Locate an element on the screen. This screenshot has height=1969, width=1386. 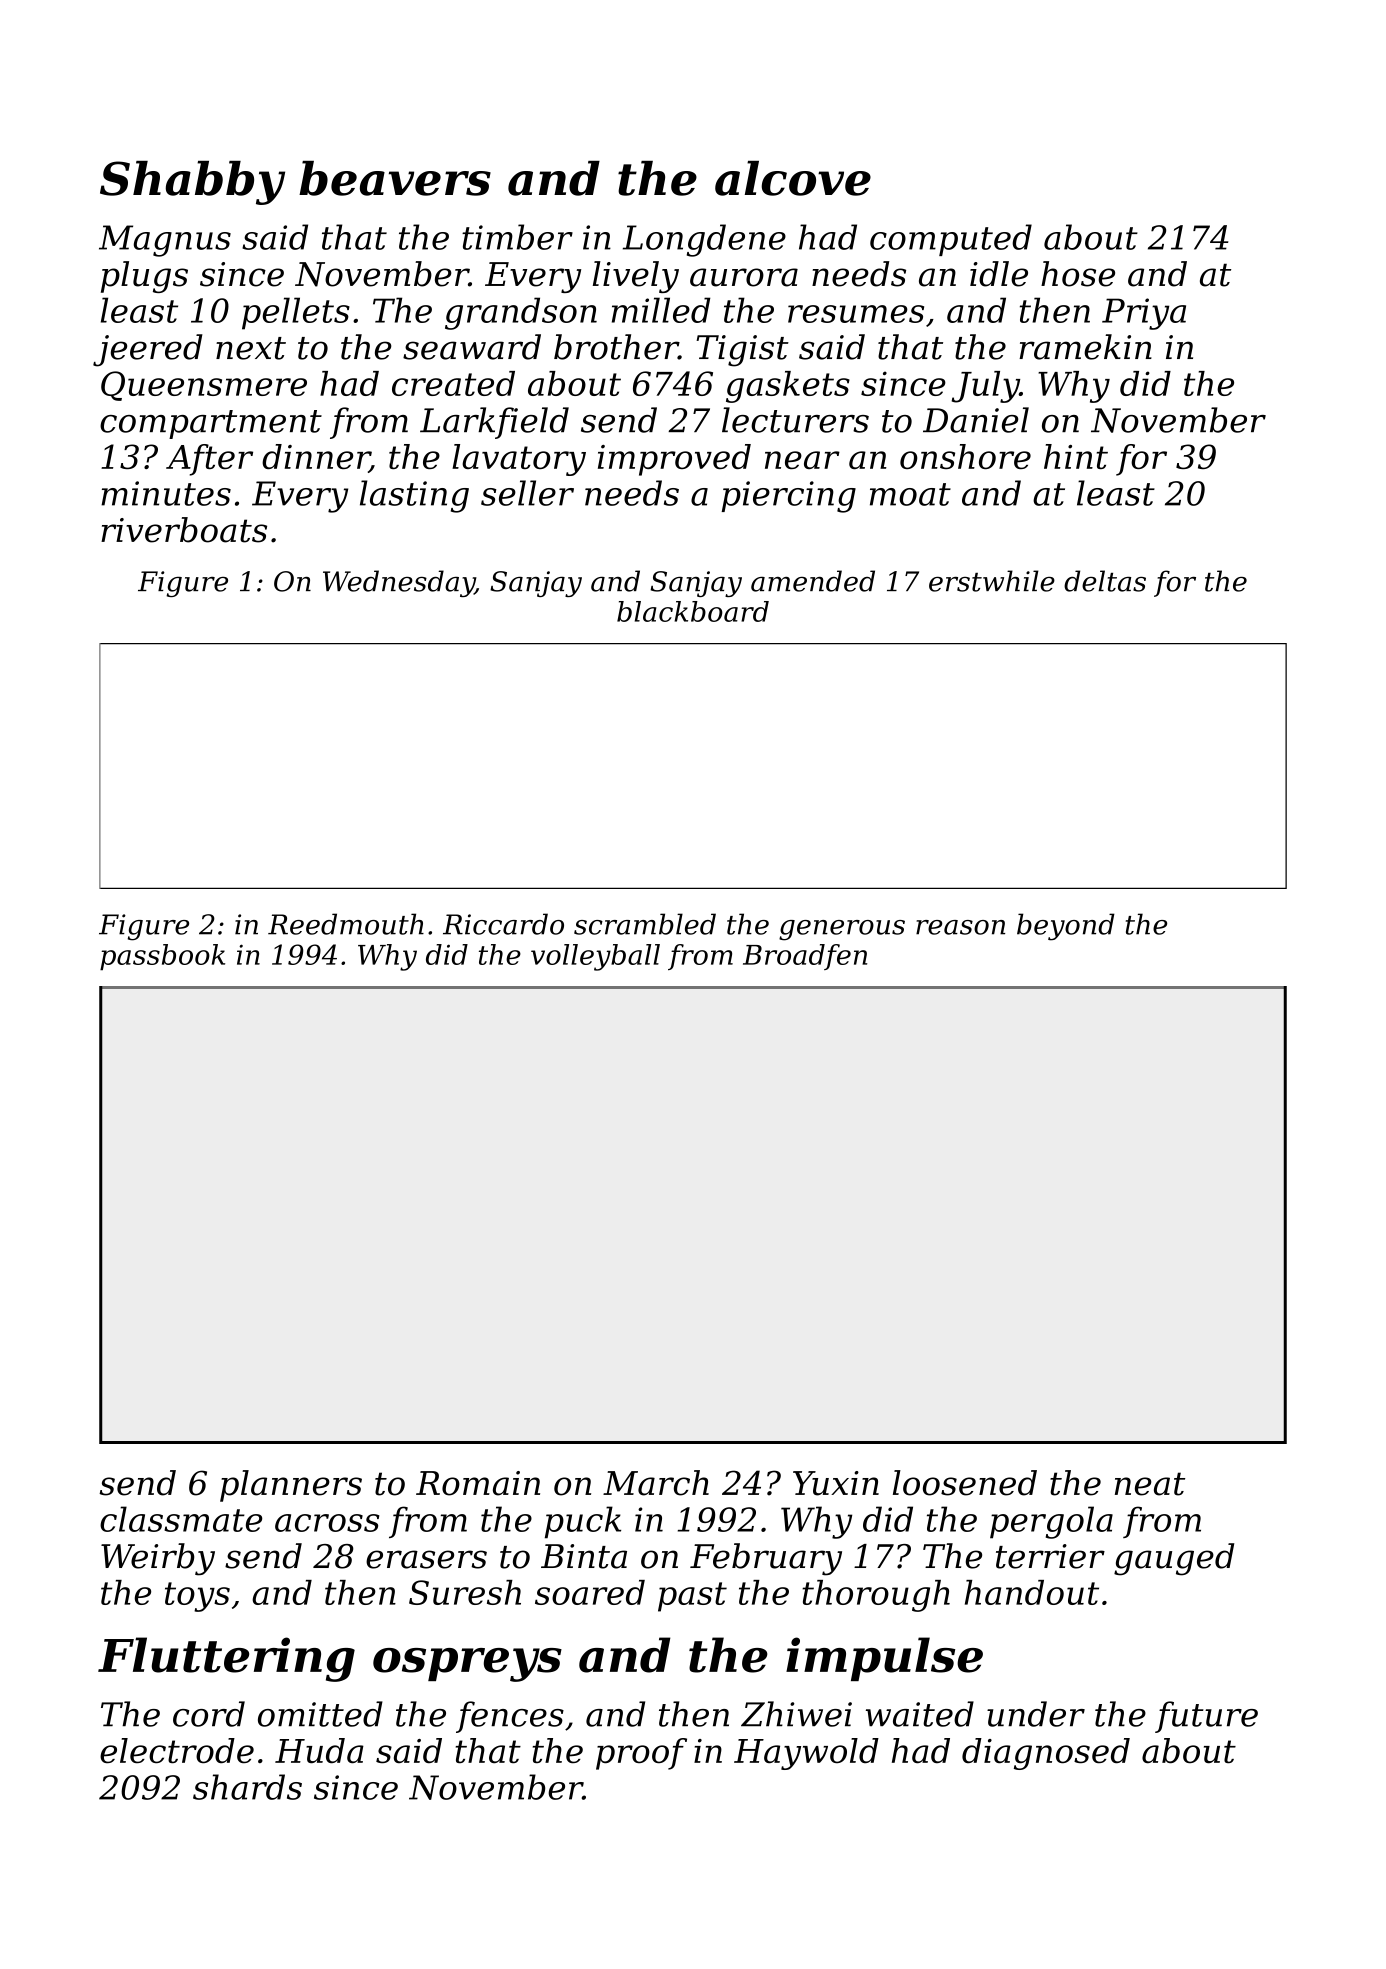
July is located at coordinates (986, 387).
